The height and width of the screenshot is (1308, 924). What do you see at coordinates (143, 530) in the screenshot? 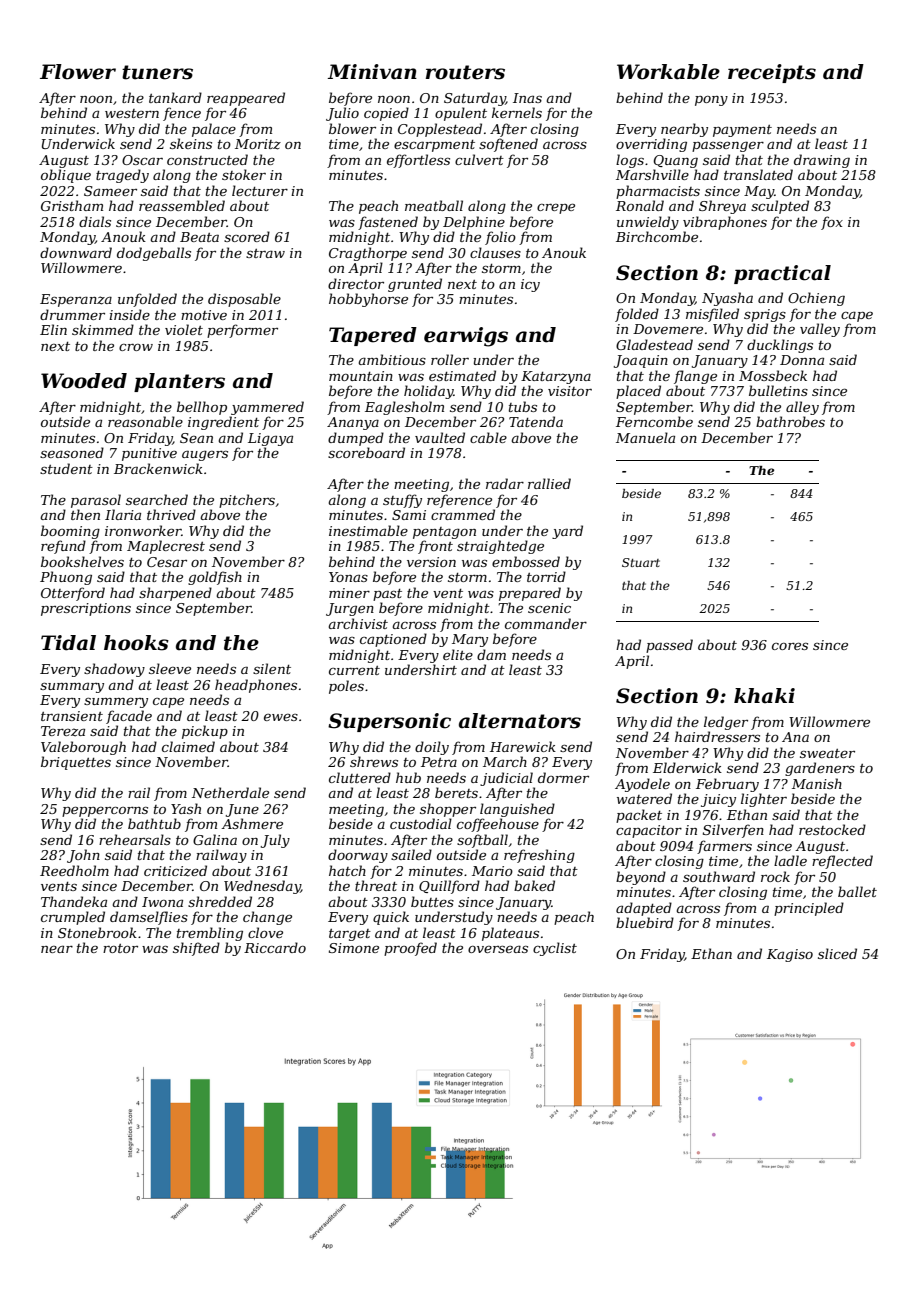
I see `ironworker` at bounding box center [143, 530].
